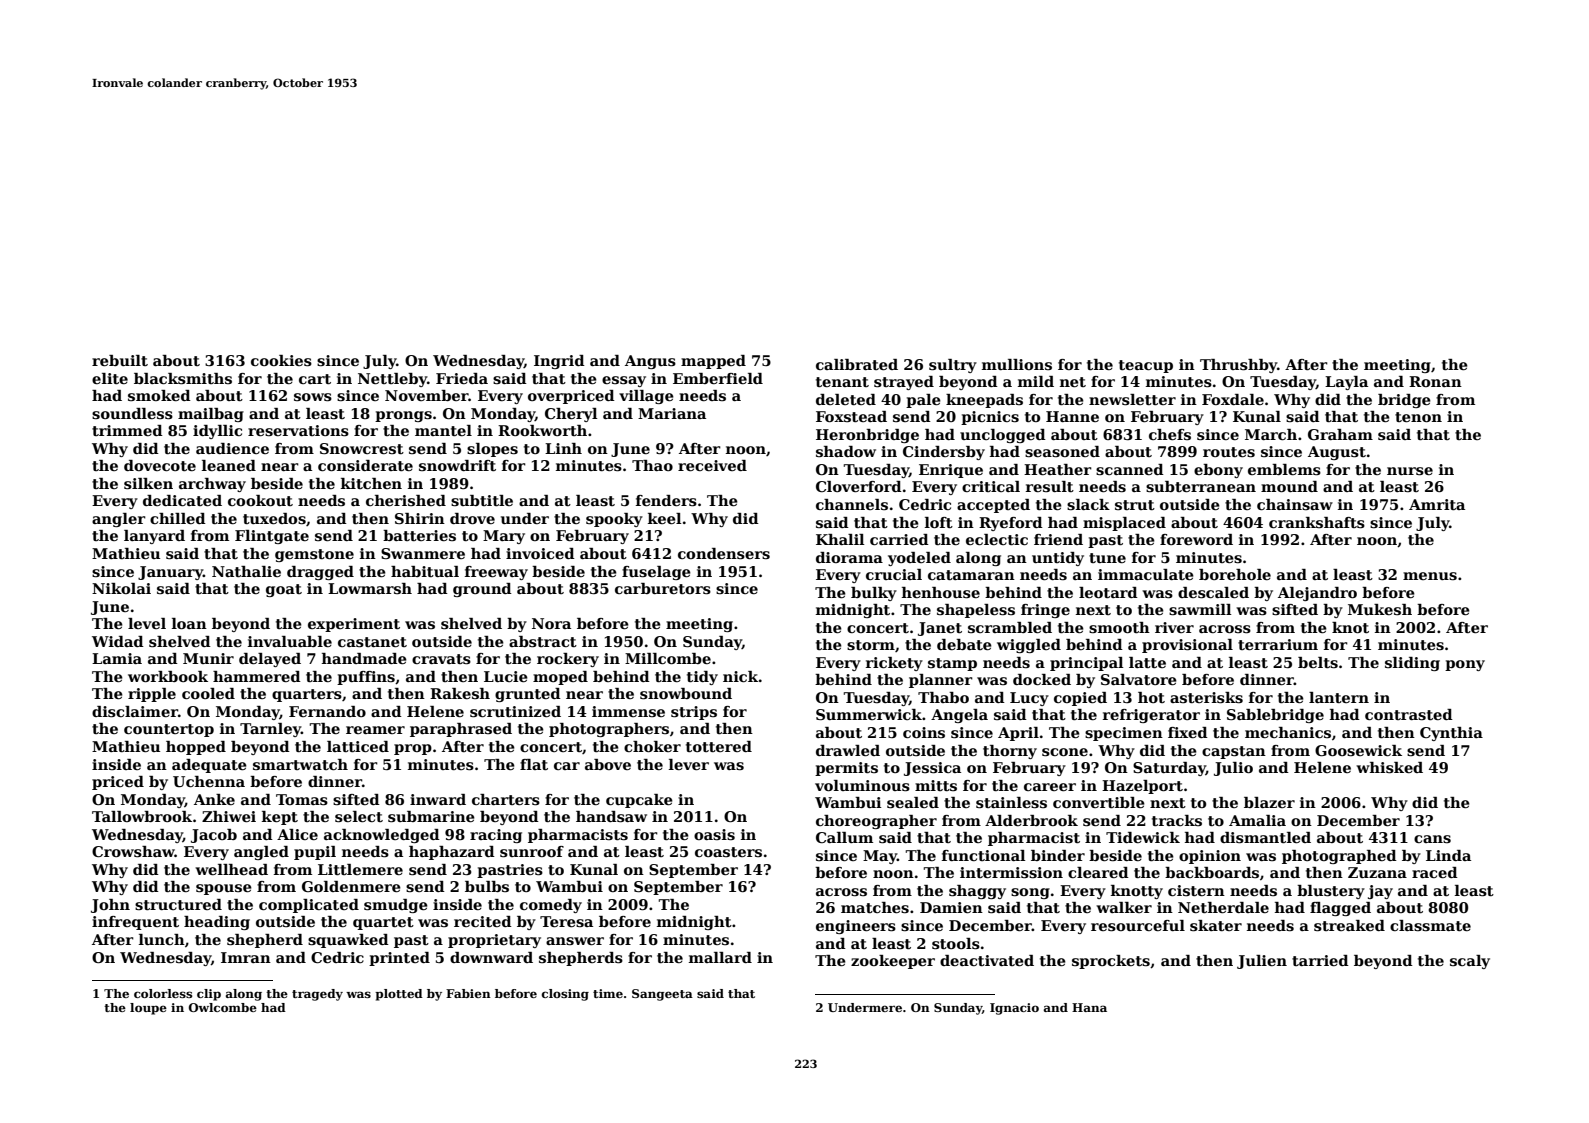  Describe the element at coordinates (939, 522) in the screenshot. I see `loft` at that location.
